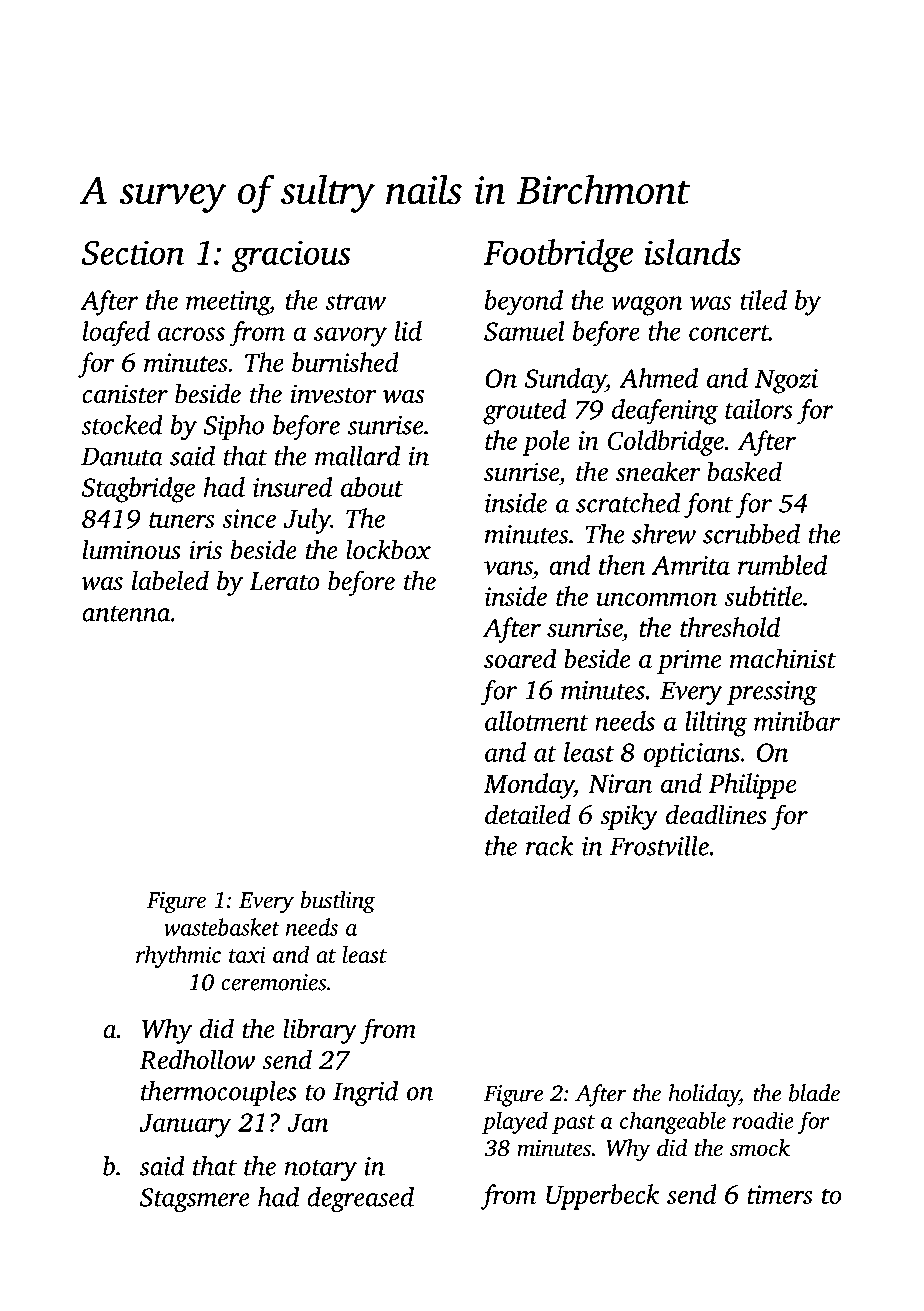 The height and width of the image is (1311, 924). What do you see at coordinates (178, 956) in the image?
I see `rhythmic` at bounding box center [178, 956].
